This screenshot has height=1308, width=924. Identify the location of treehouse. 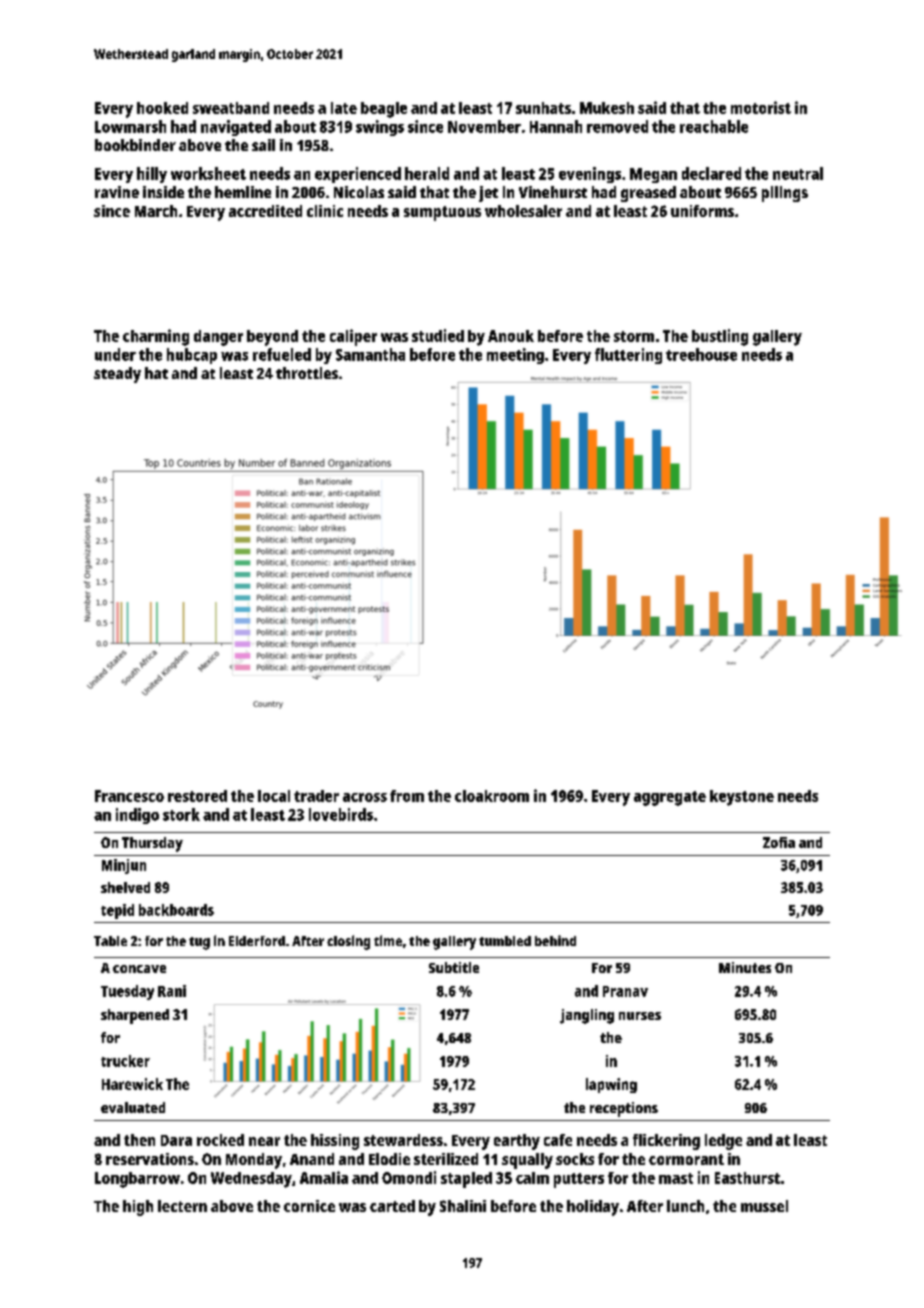
(701, 354).
